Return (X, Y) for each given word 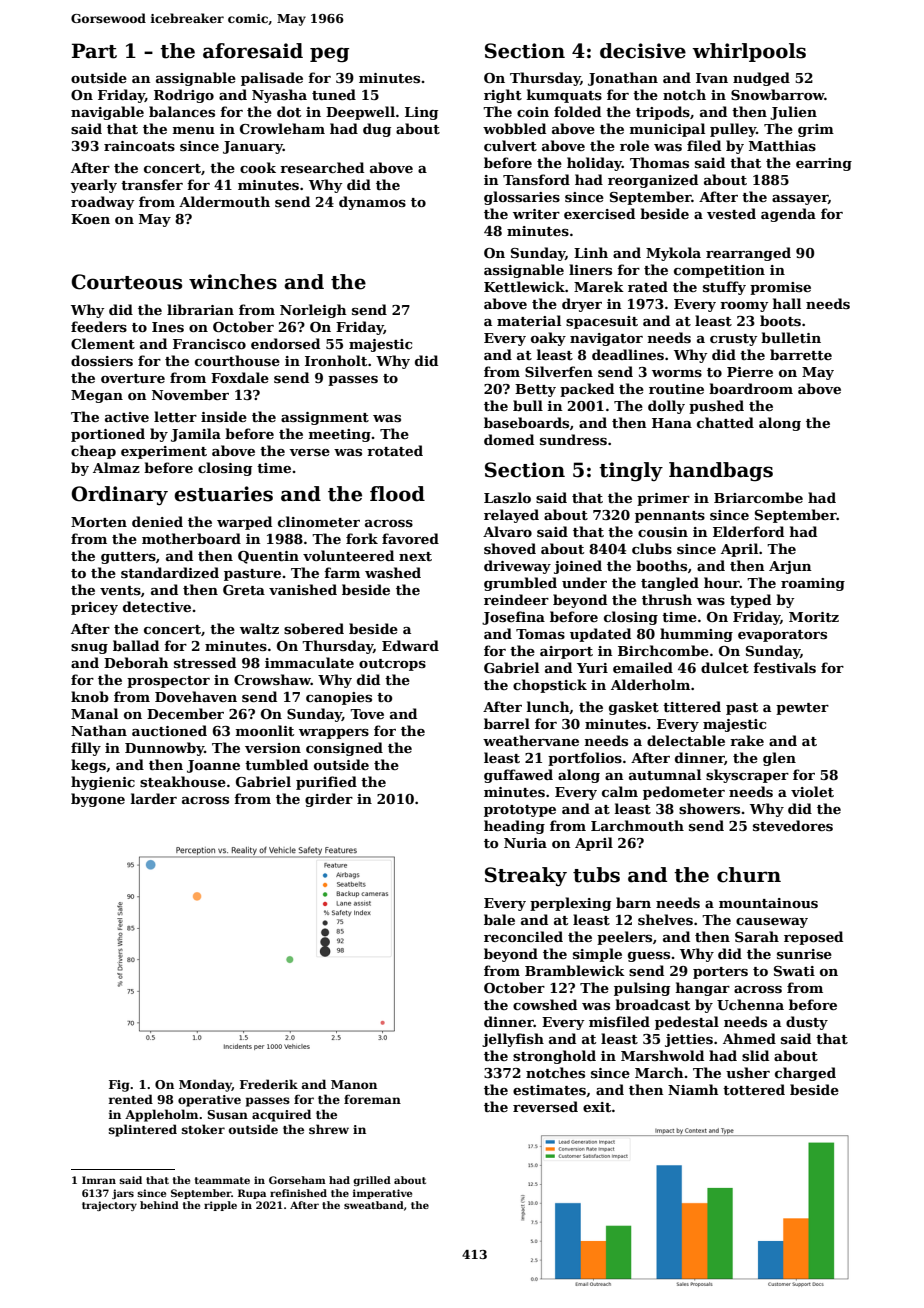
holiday (594, 164)
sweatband (374, 1205)
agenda (788, 215)
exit (597, 1107)
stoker (203, 1129)
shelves (665, 919)
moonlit (265, 730)
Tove (367, 714)
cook (258, 167)
